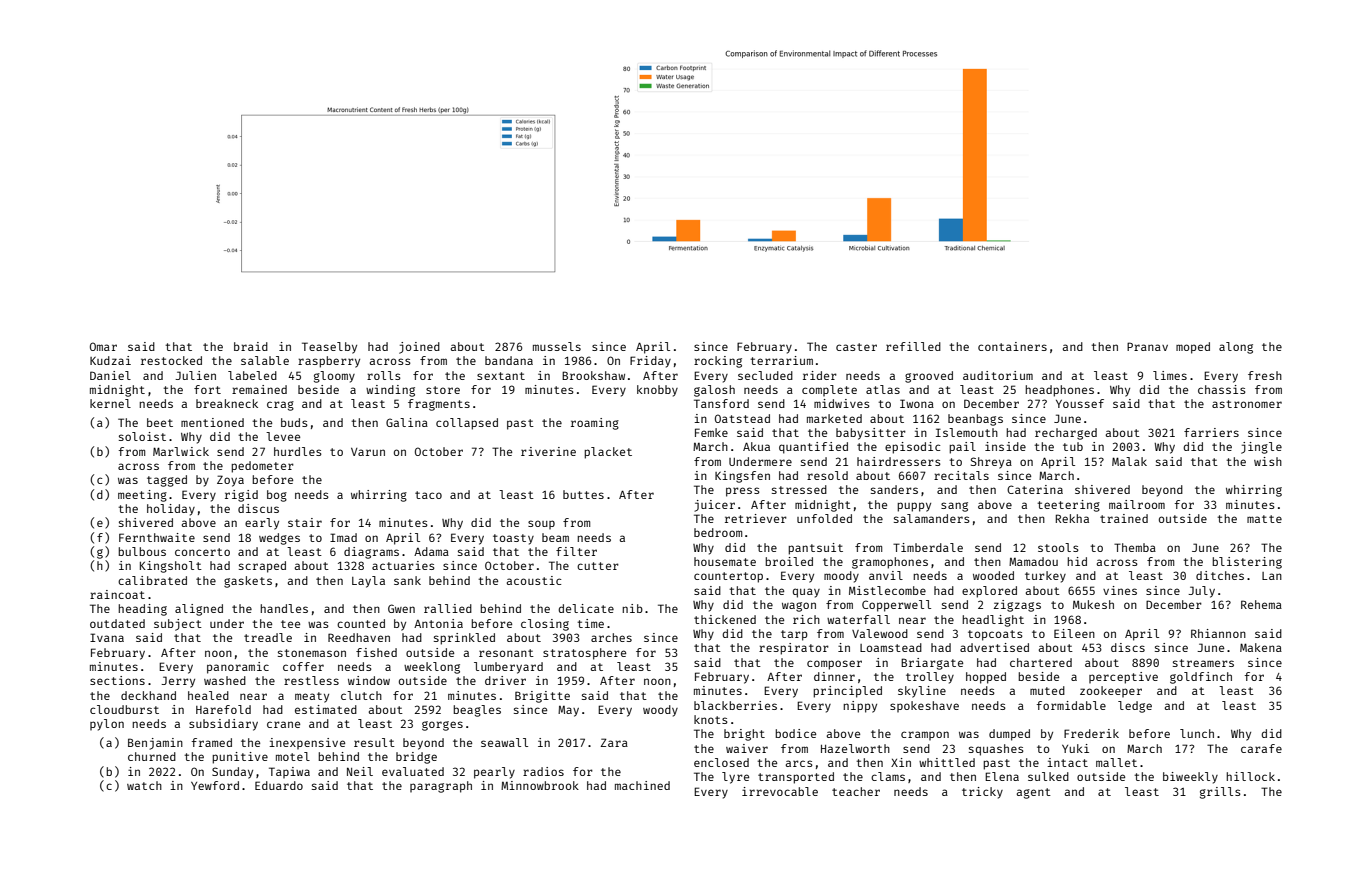 The height and width of the document is (887, 1372). I want to click on toasty, so click(513, 539).
